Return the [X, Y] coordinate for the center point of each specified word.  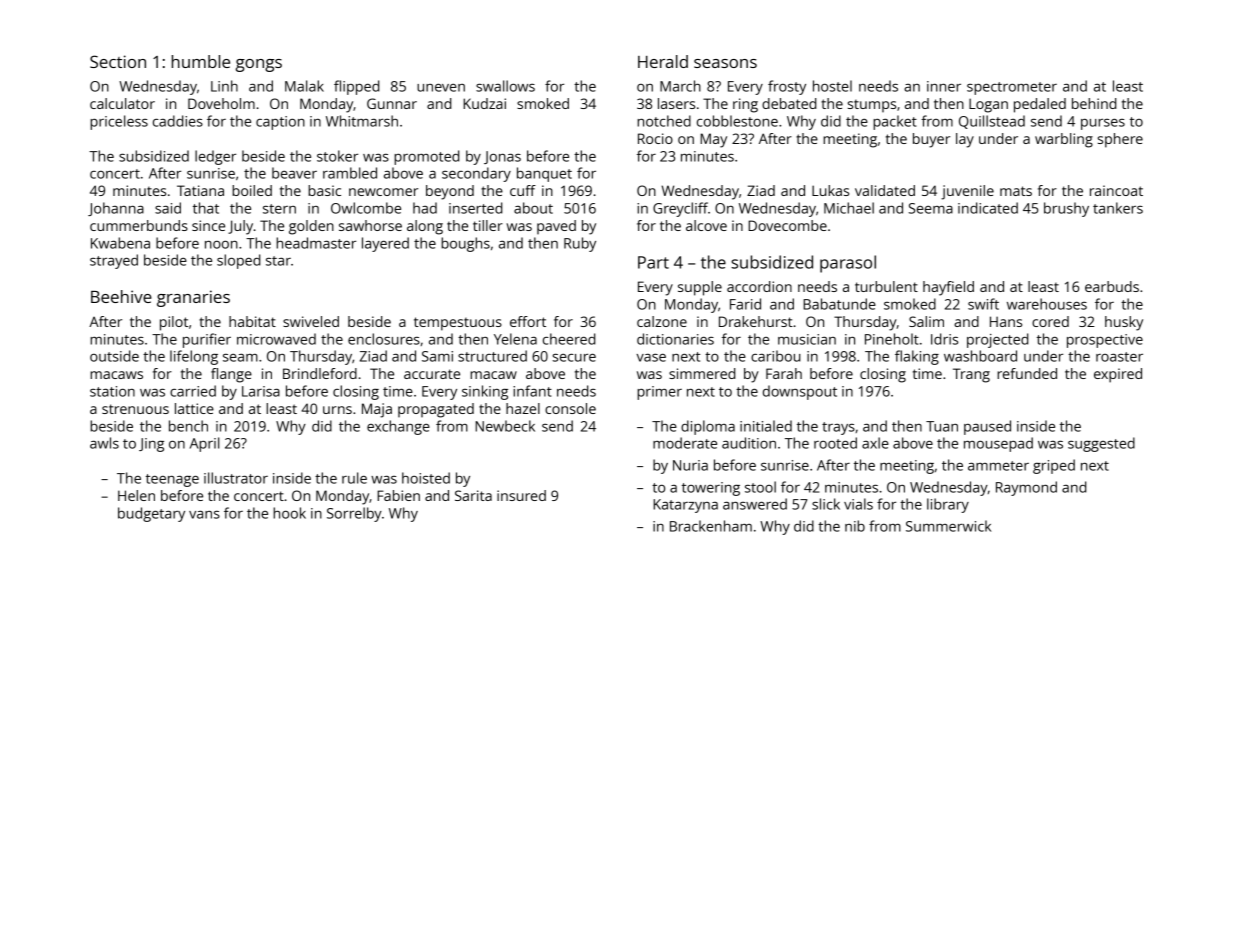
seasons [725, 63]
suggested [1101, 444]
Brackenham [711, 526]
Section [118, 61]
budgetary [151, 514]
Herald [663, 61]
